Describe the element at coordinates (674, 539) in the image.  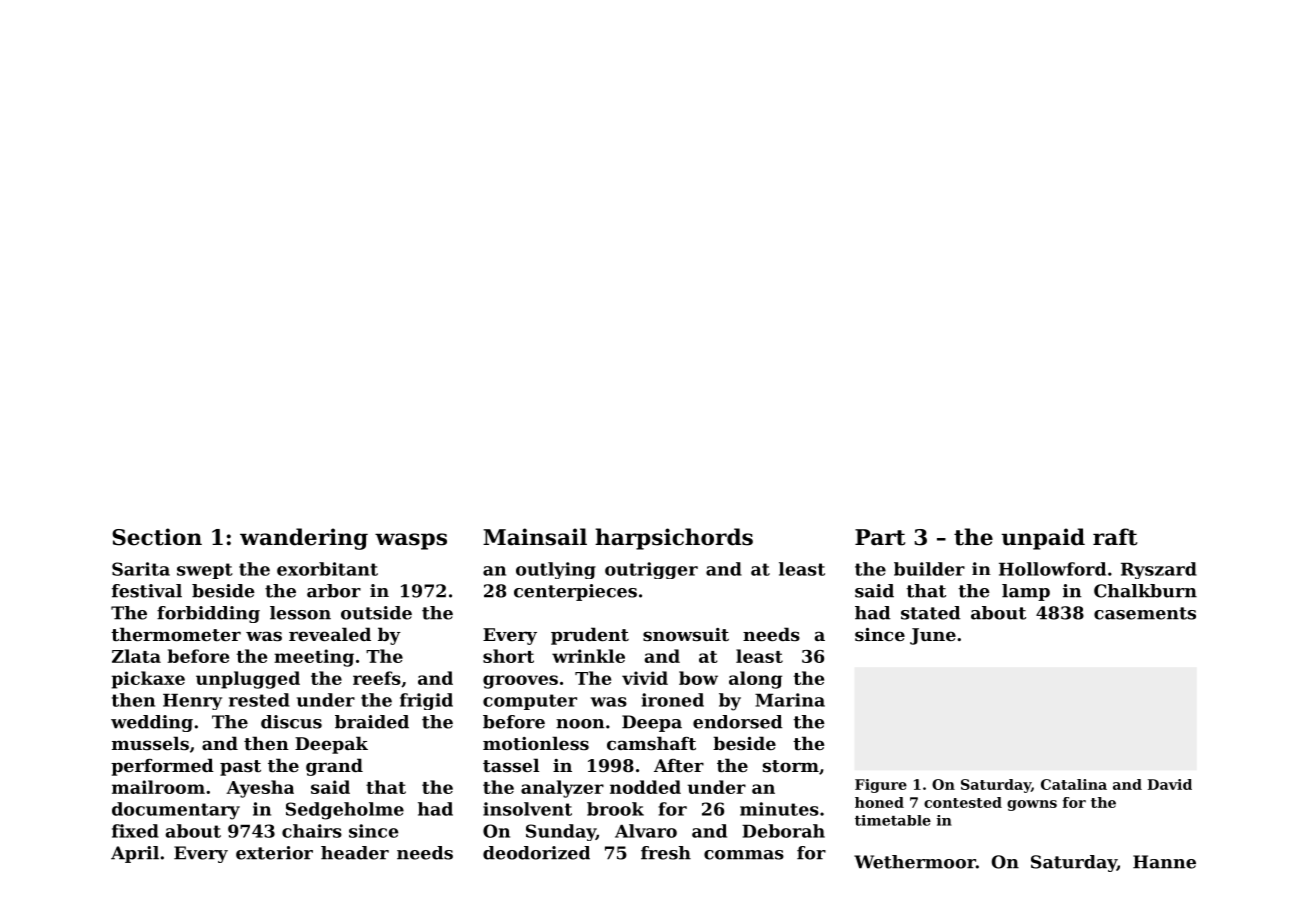
I see `harpsichords` at that location.
